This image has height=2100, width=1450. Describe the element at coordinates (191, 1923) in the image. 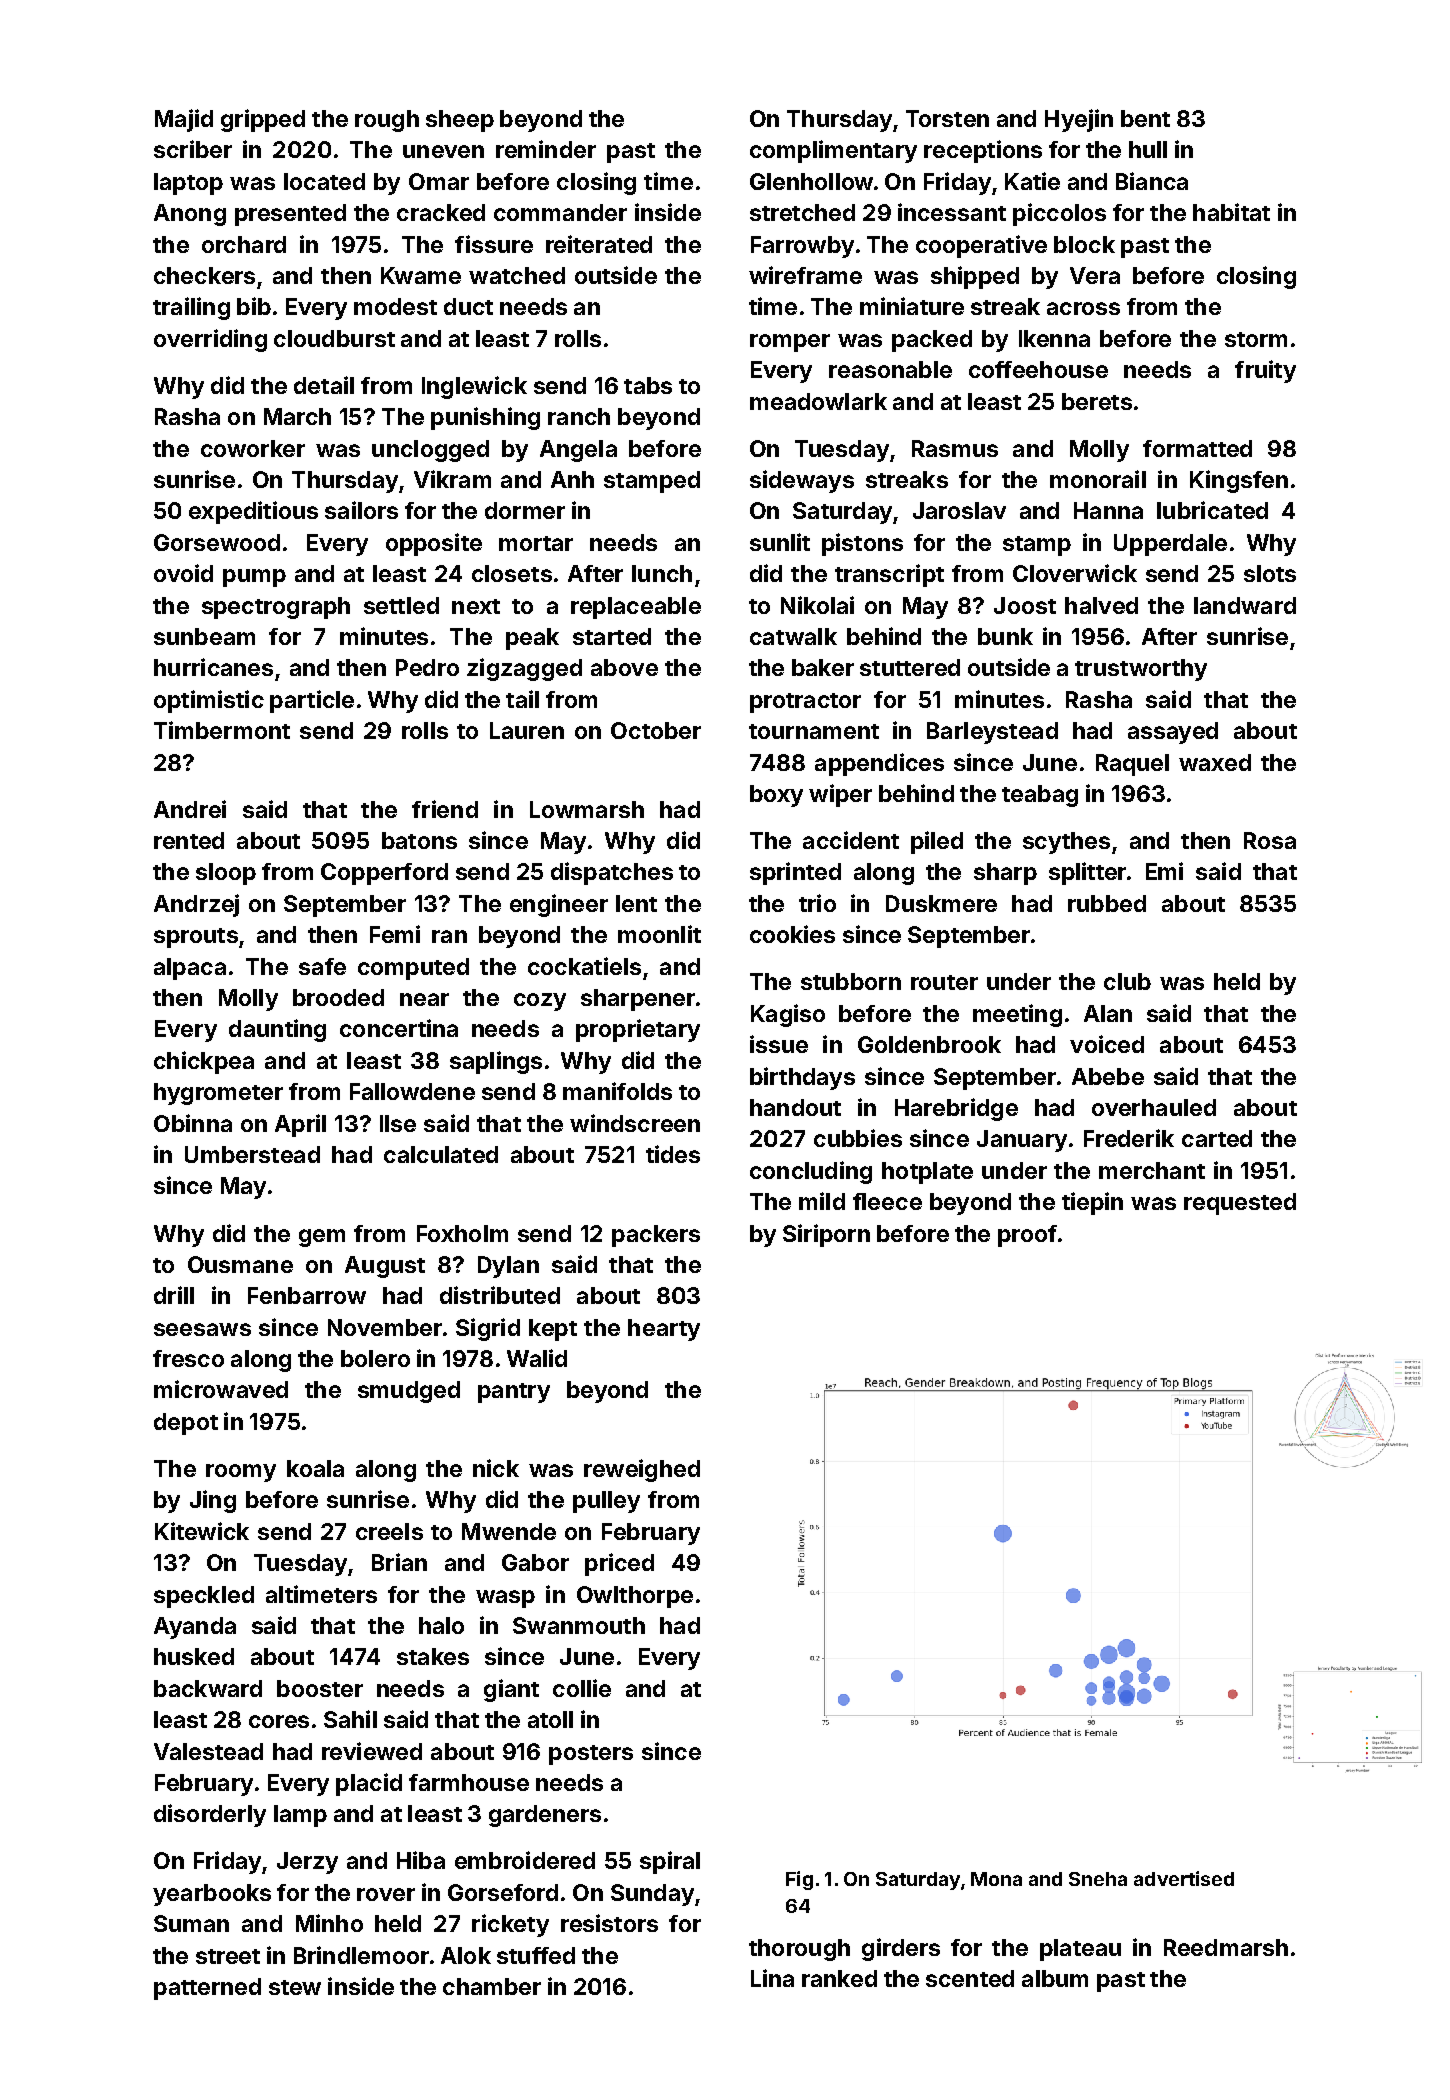

I see `Suman` at that location.
